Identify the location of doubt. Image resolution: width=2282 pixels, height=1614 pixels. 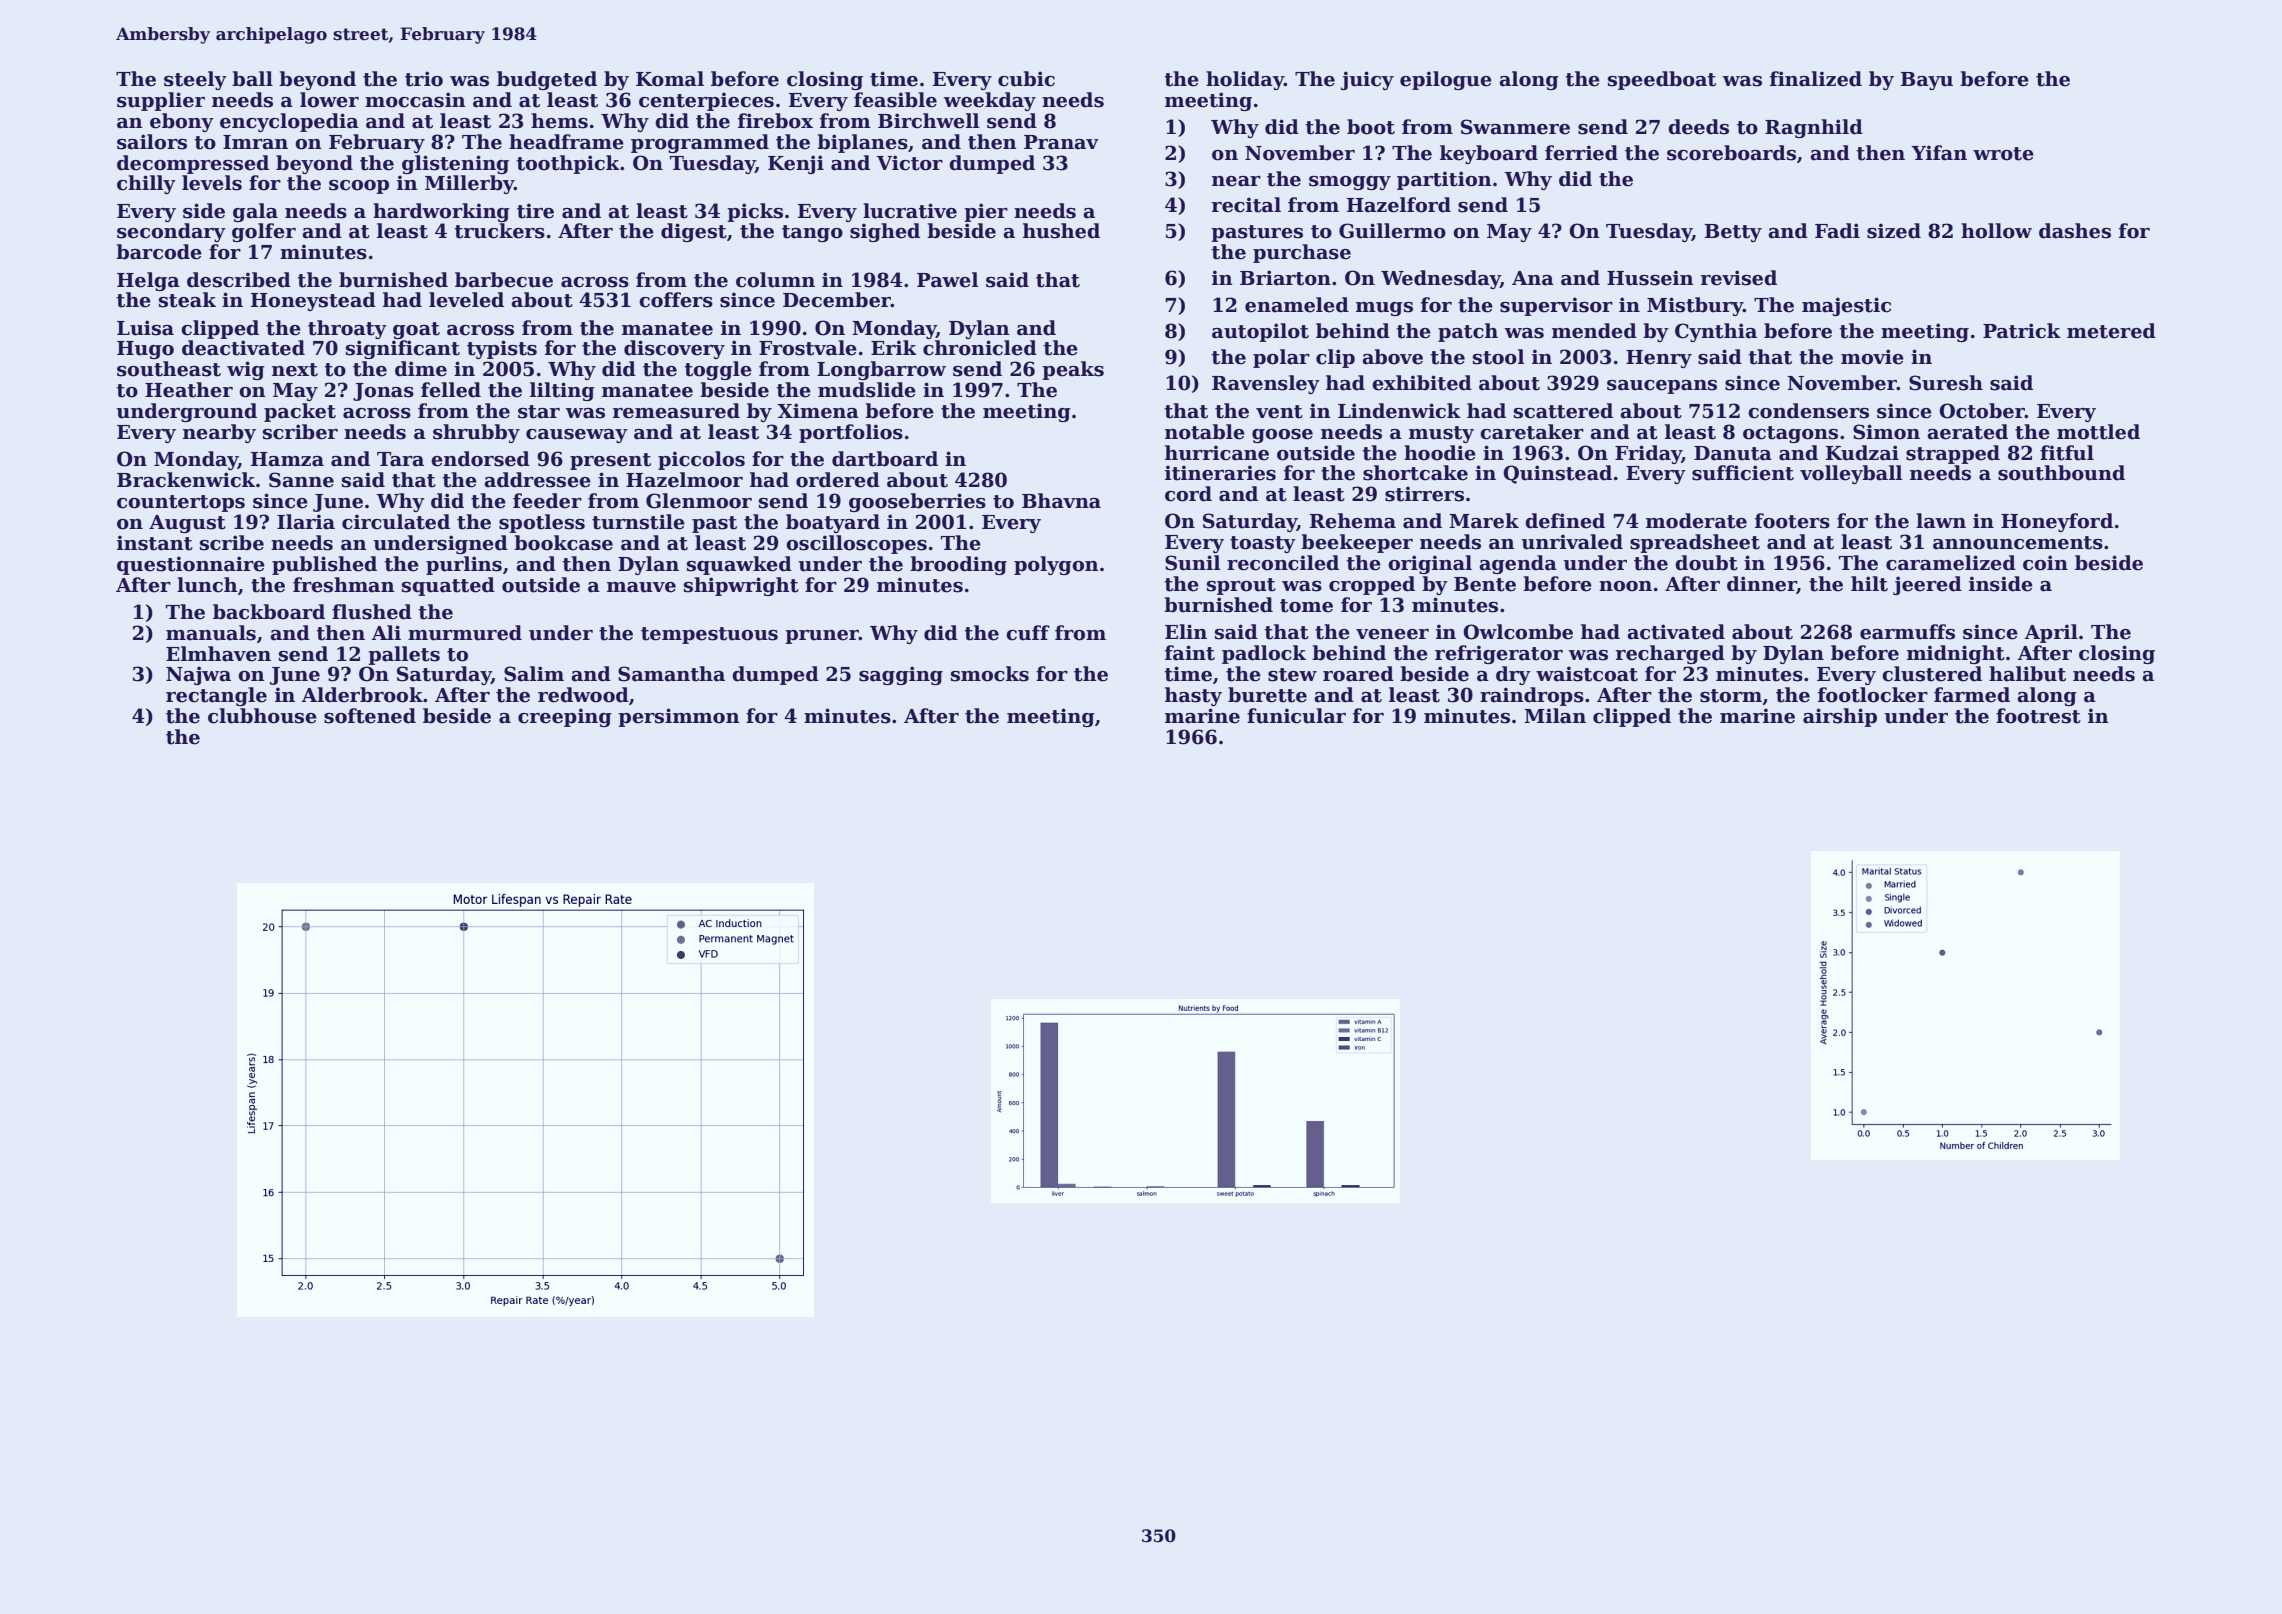
(1706, 563).
